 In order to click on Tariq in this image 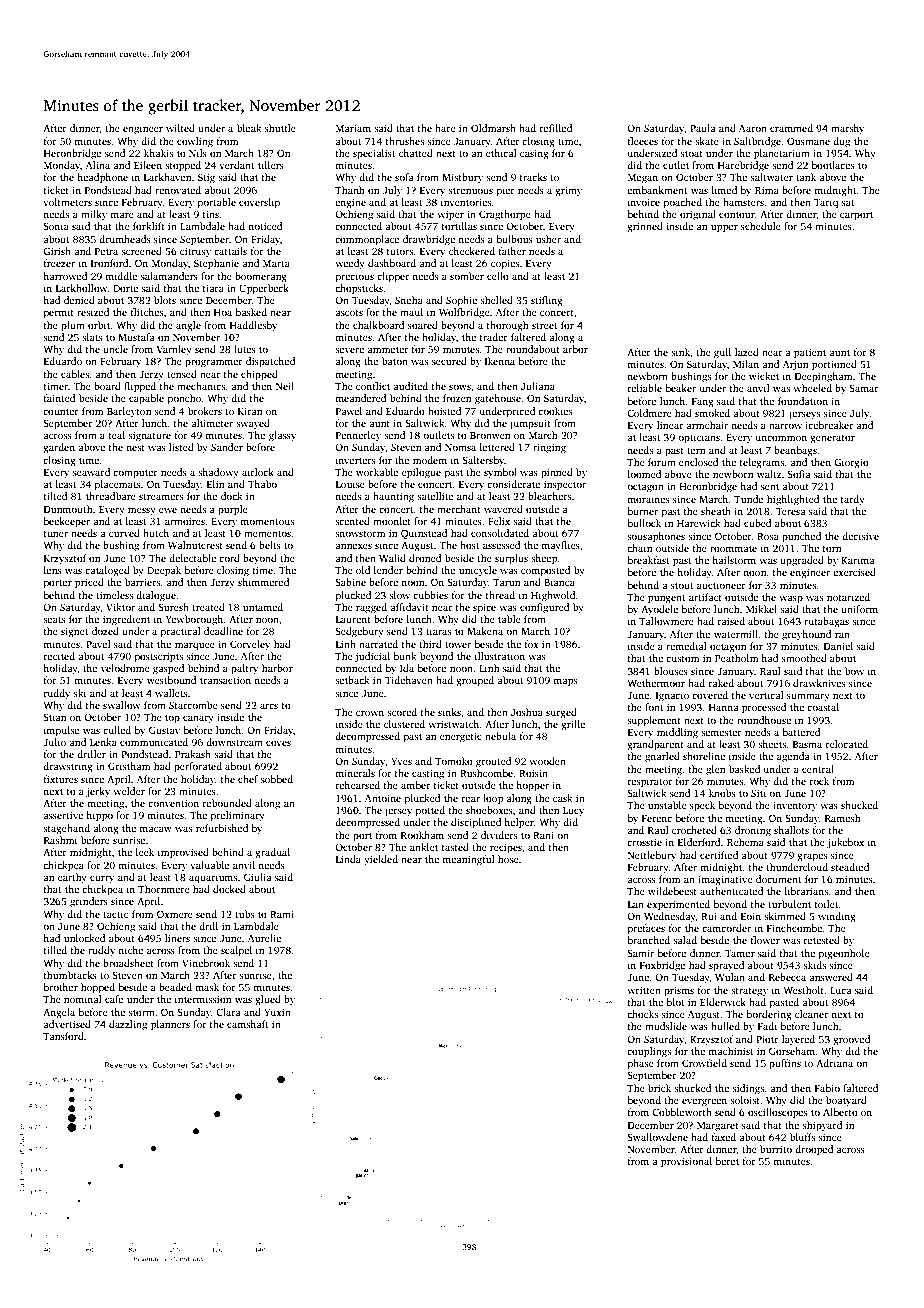, I will do `click(826, 203)`.
